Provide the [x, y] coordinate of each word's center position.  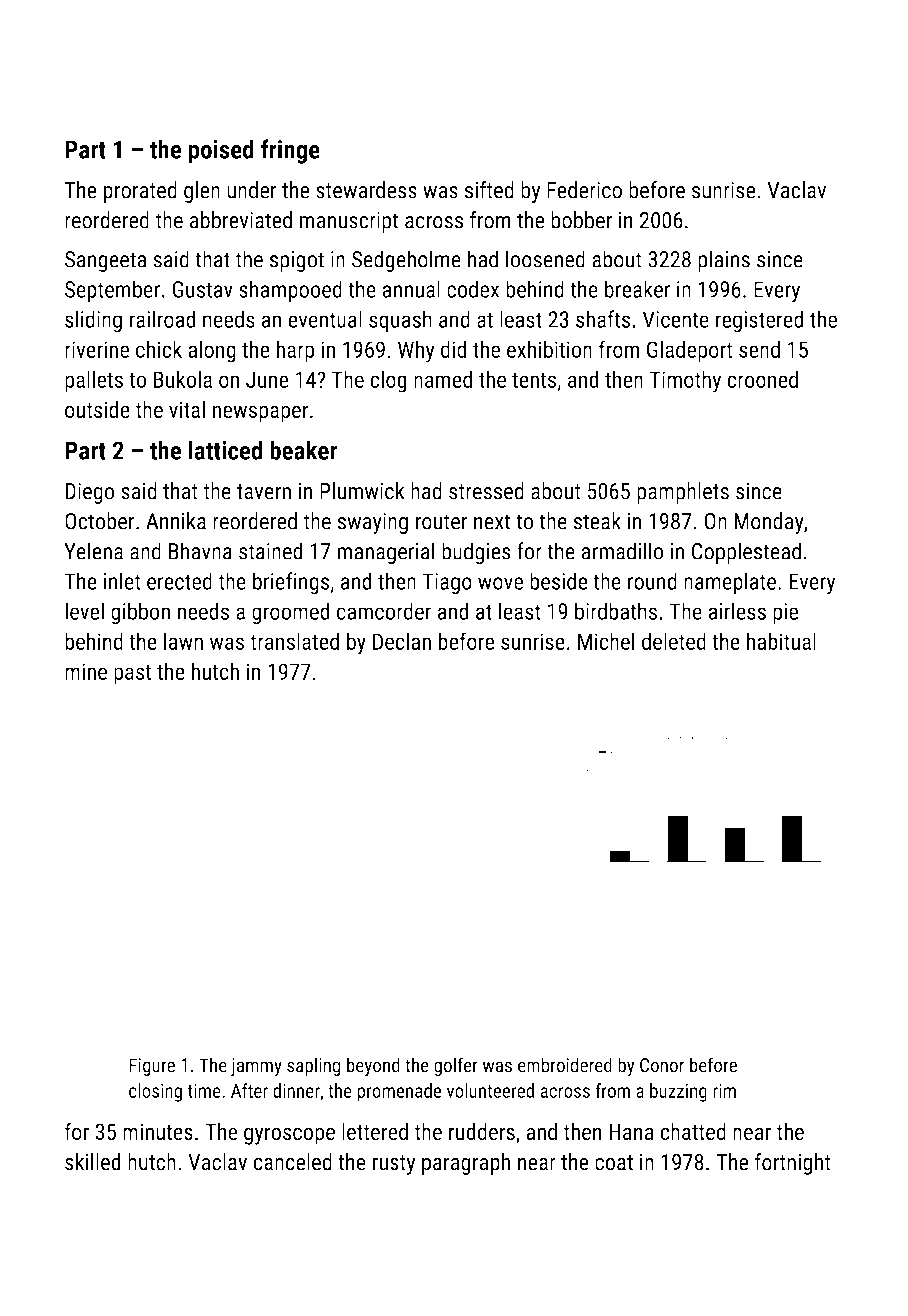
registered [759, 321]
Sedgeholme [406, 261]
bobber [581, 220]
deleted [674, 641]
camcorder [384, 611]
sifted [489, 190]
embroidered [565, 1065]
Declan [402, 641]
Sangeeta [105, 261]
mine [86, 671]
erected [179, 581]
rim [724, 1091]
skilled [93, 1162]
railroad [162, 319]
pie [785, 614]
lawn [183, 641]
